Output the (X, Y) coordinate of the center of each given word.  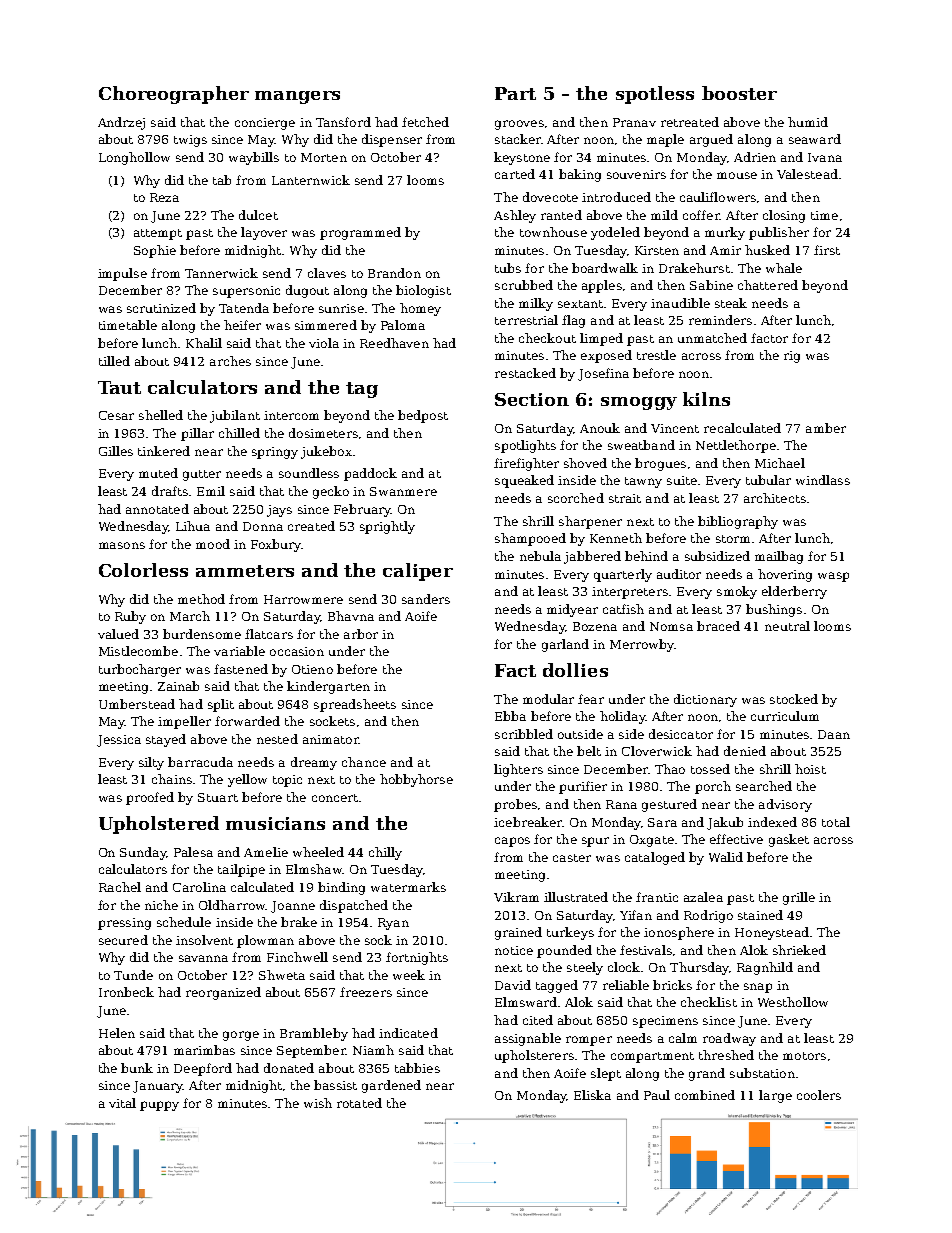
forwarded (247, 721)
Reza (164, 197)
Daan (834, 734)
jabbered (592, 557)
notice (514, 950)
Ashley (515, 216)
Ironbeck (126, 992)
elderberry (794, 592)
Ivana (825, 157)
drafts (170, 491)
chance (364, 762)
